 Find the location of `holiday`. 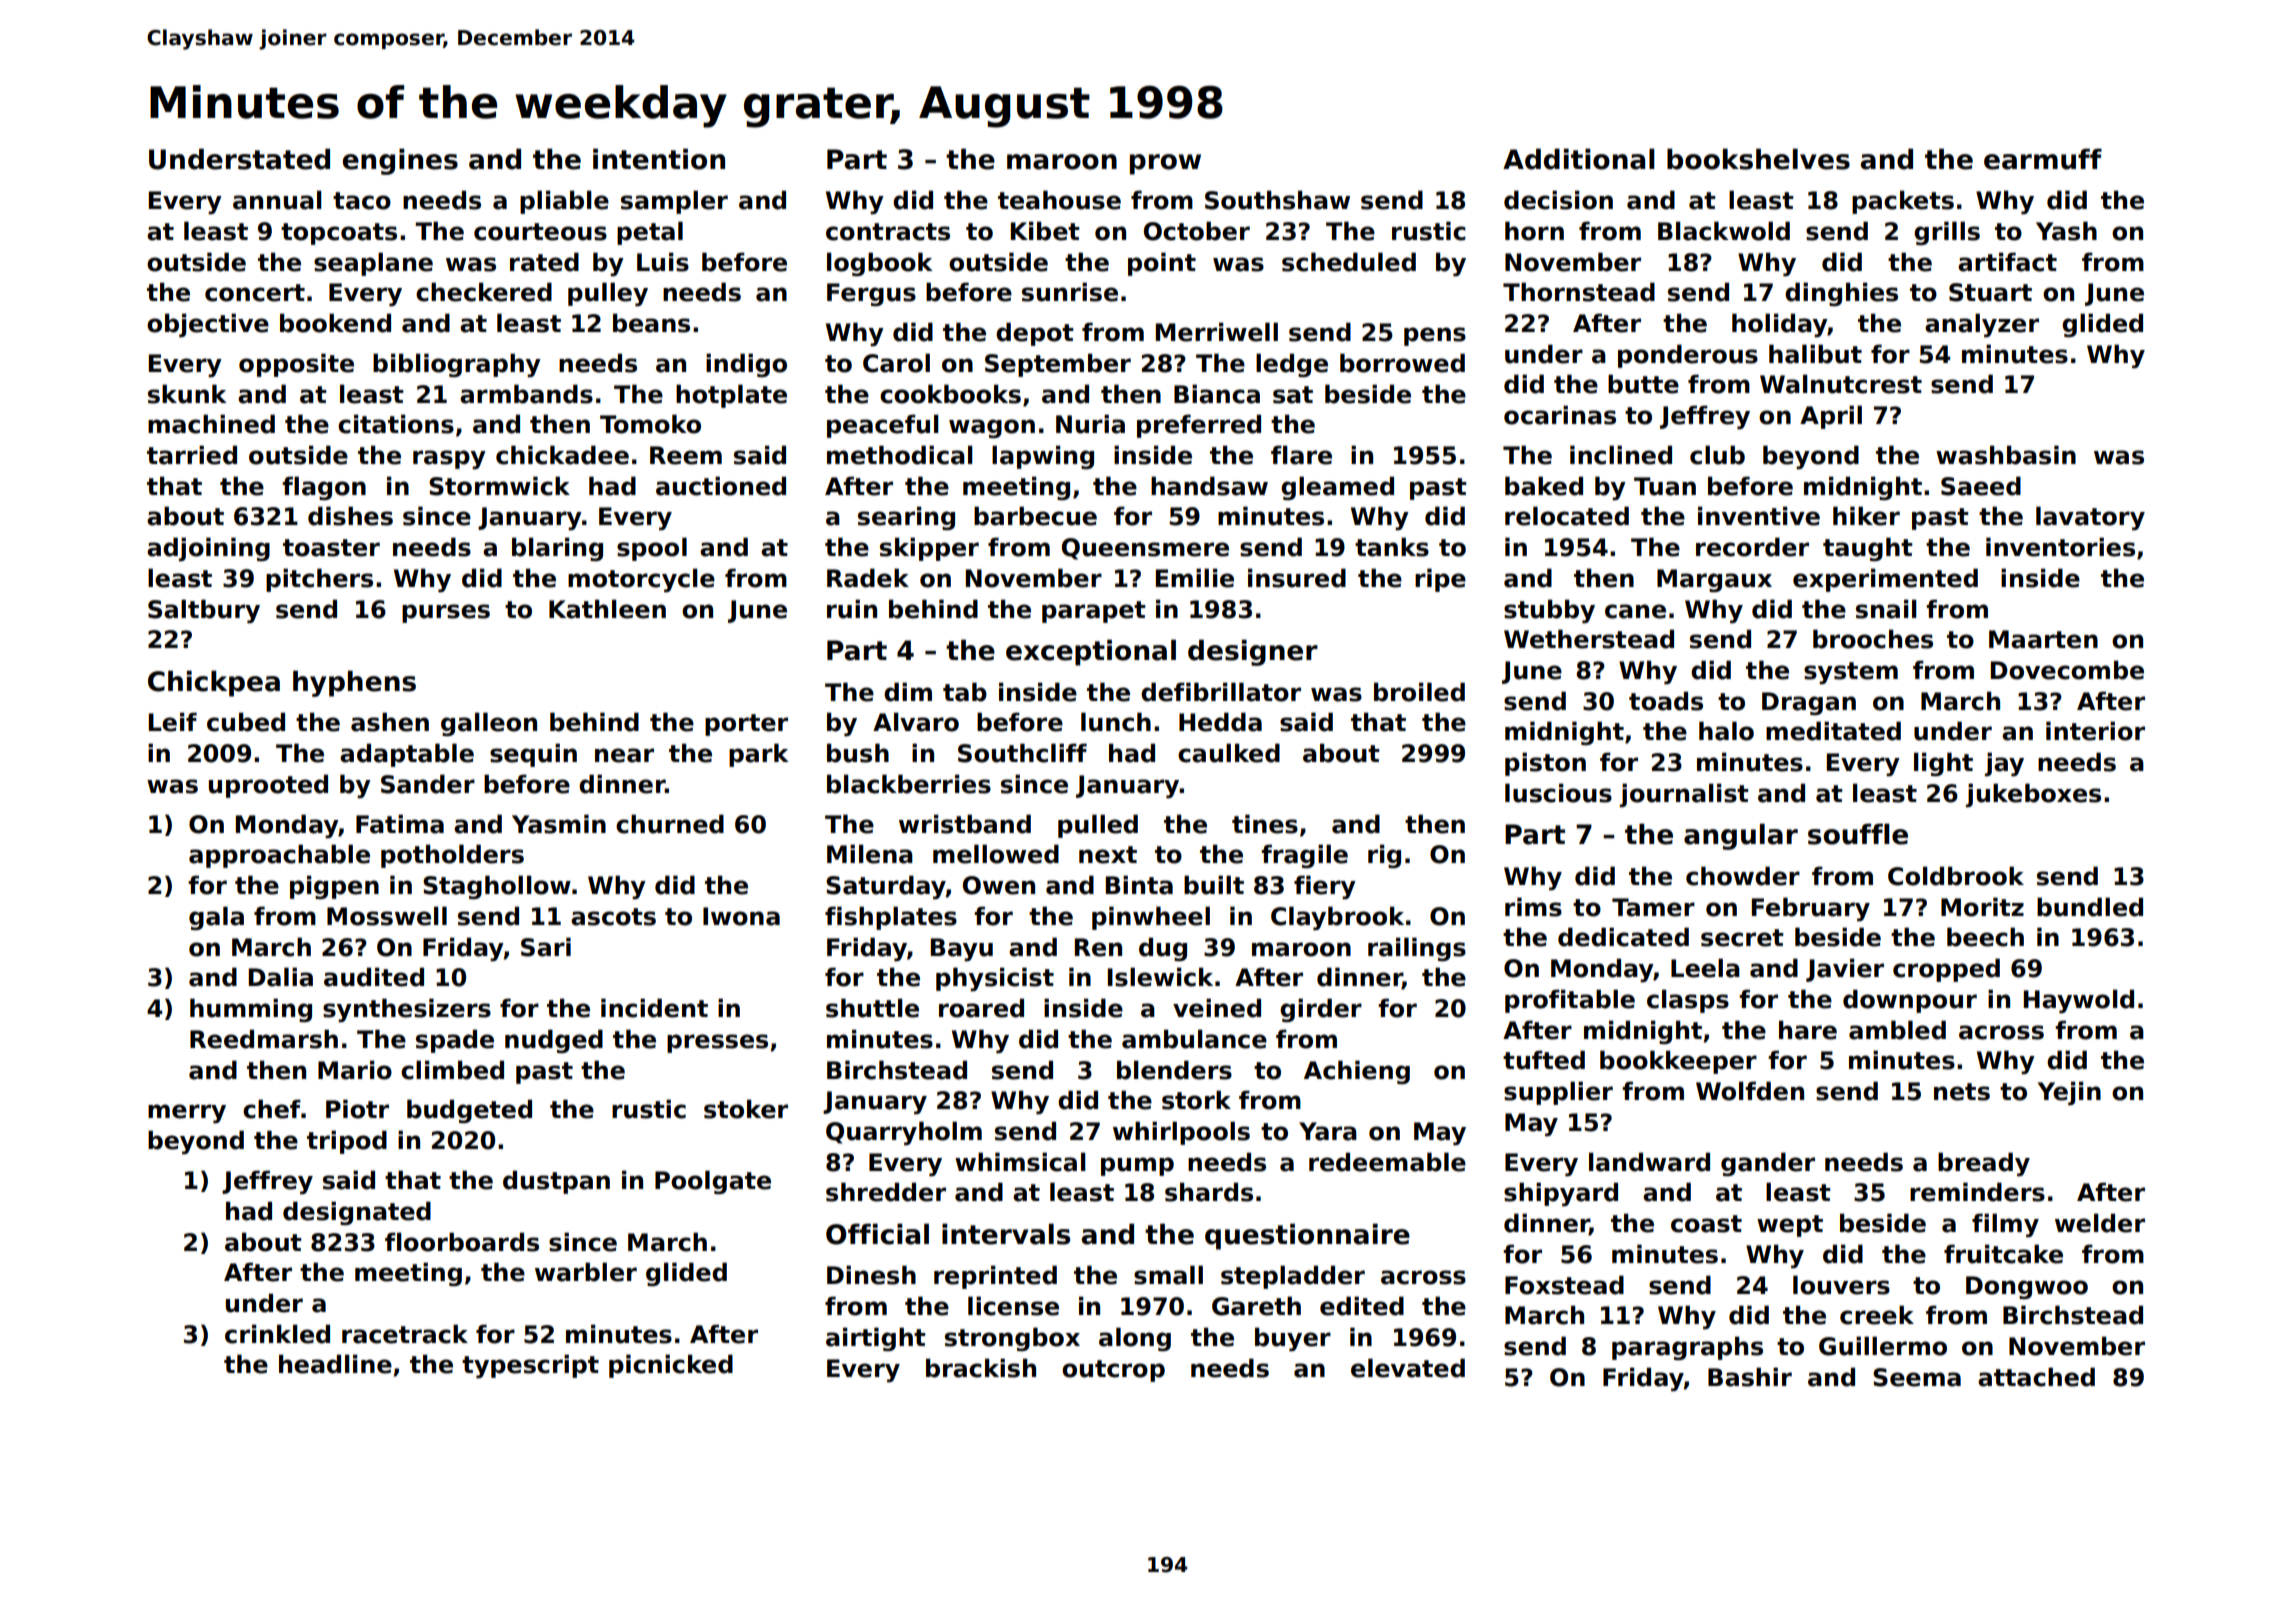

holiday is located at coordinates (1780, 325).
